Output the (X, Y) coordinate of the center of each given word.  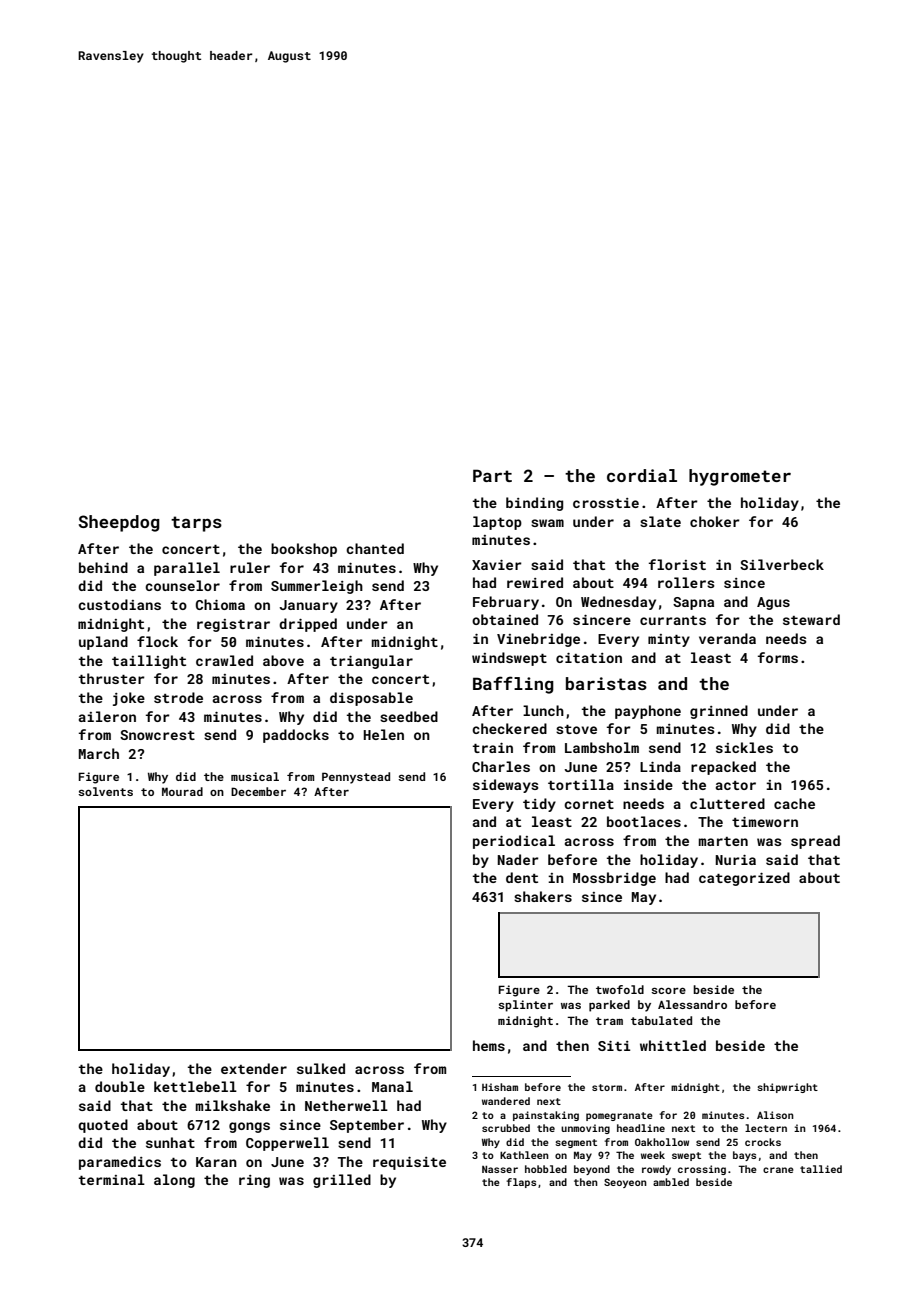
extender (254, 1068)
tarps (196, 524)
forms (778, 657)
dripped (308, 625)
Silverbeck (782, 564)
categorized (744, 879)
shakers (543, 896)
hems (489, 1045)
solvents (105, 791)
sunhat (170, 1142)
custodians (119, 604)
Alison (775, 1115)
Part (492, 475)
